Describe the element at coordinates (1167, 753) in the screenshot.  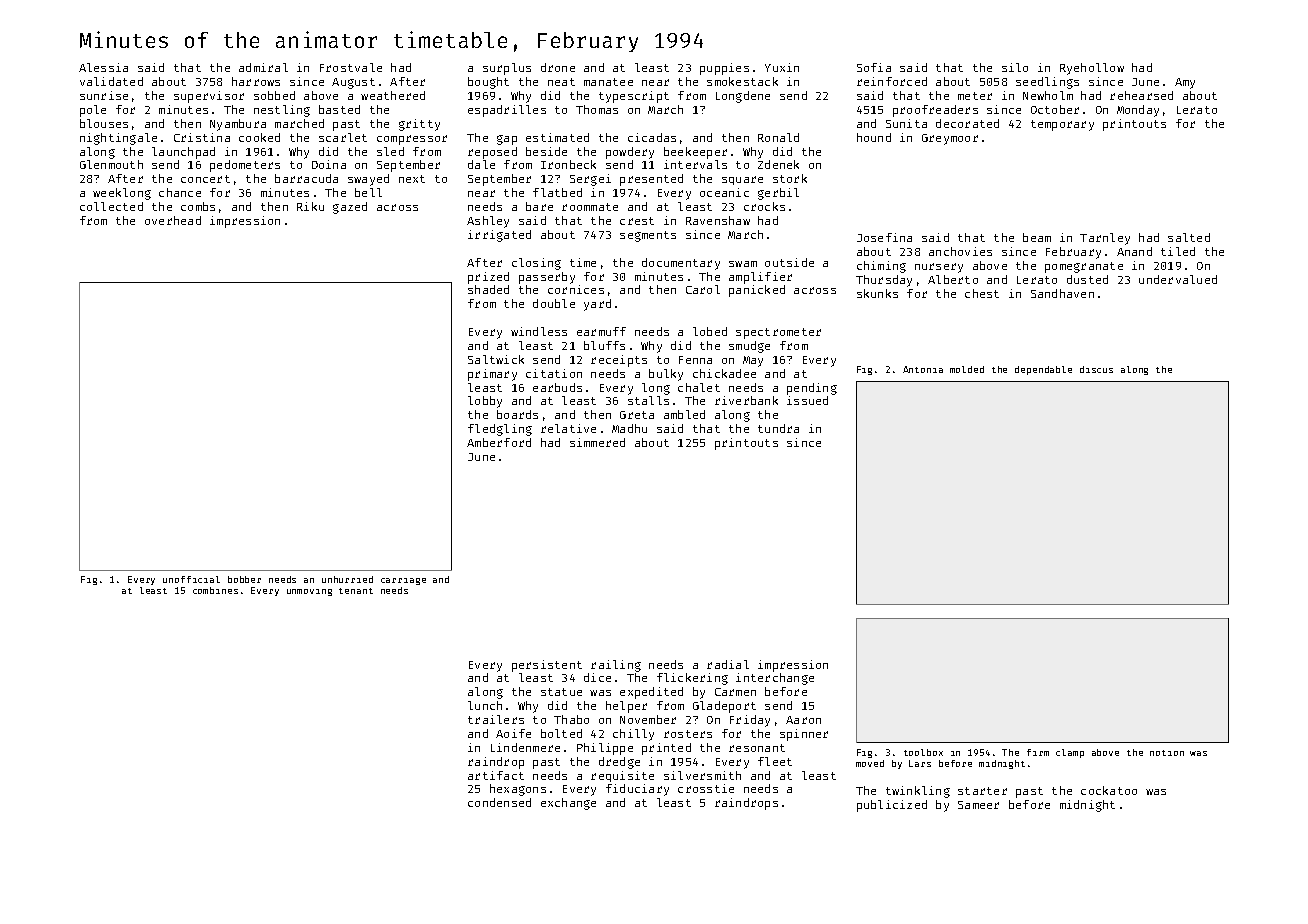
I see `notion` at that location.
